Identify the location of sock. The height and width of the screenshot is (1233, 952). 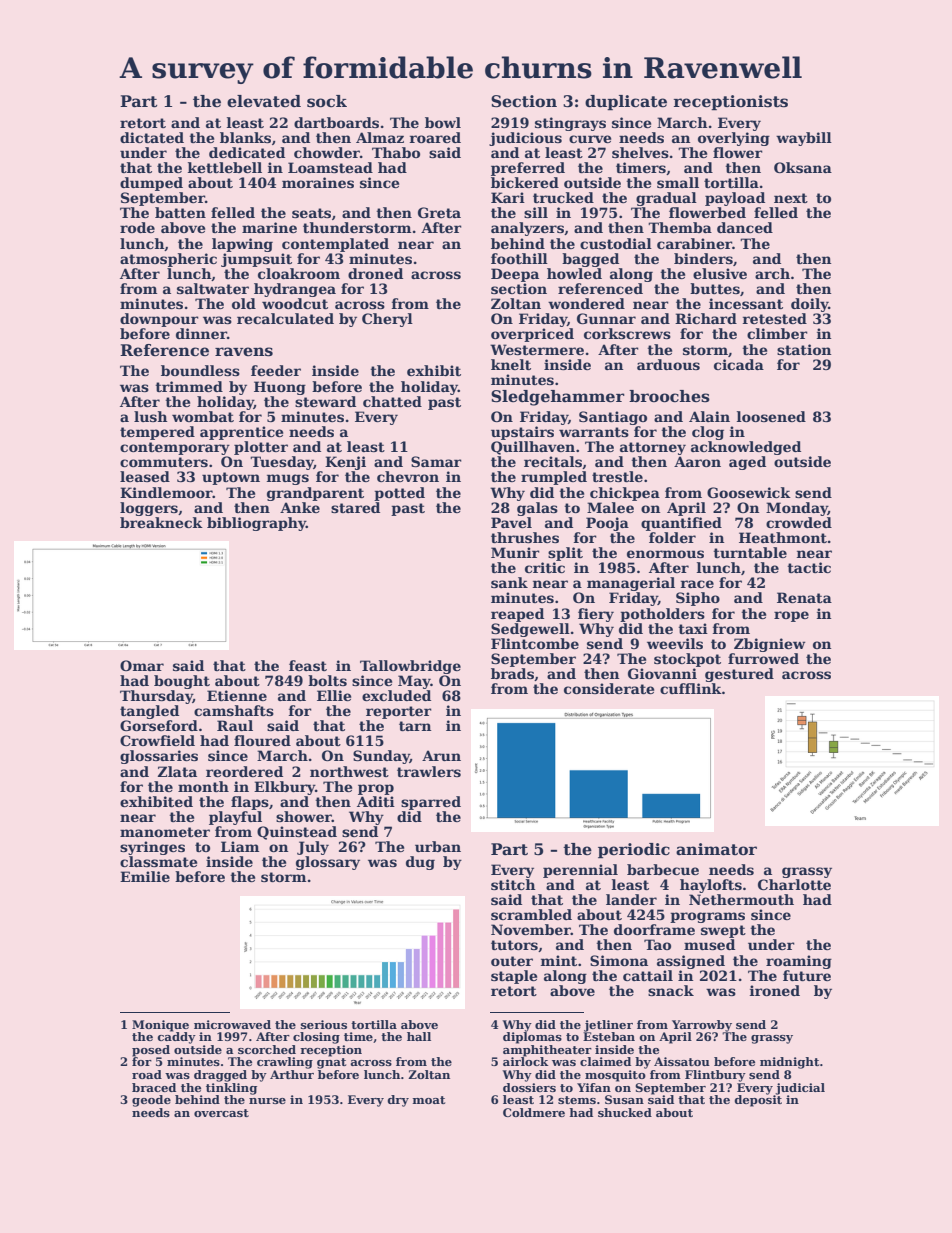
(327, 101).
